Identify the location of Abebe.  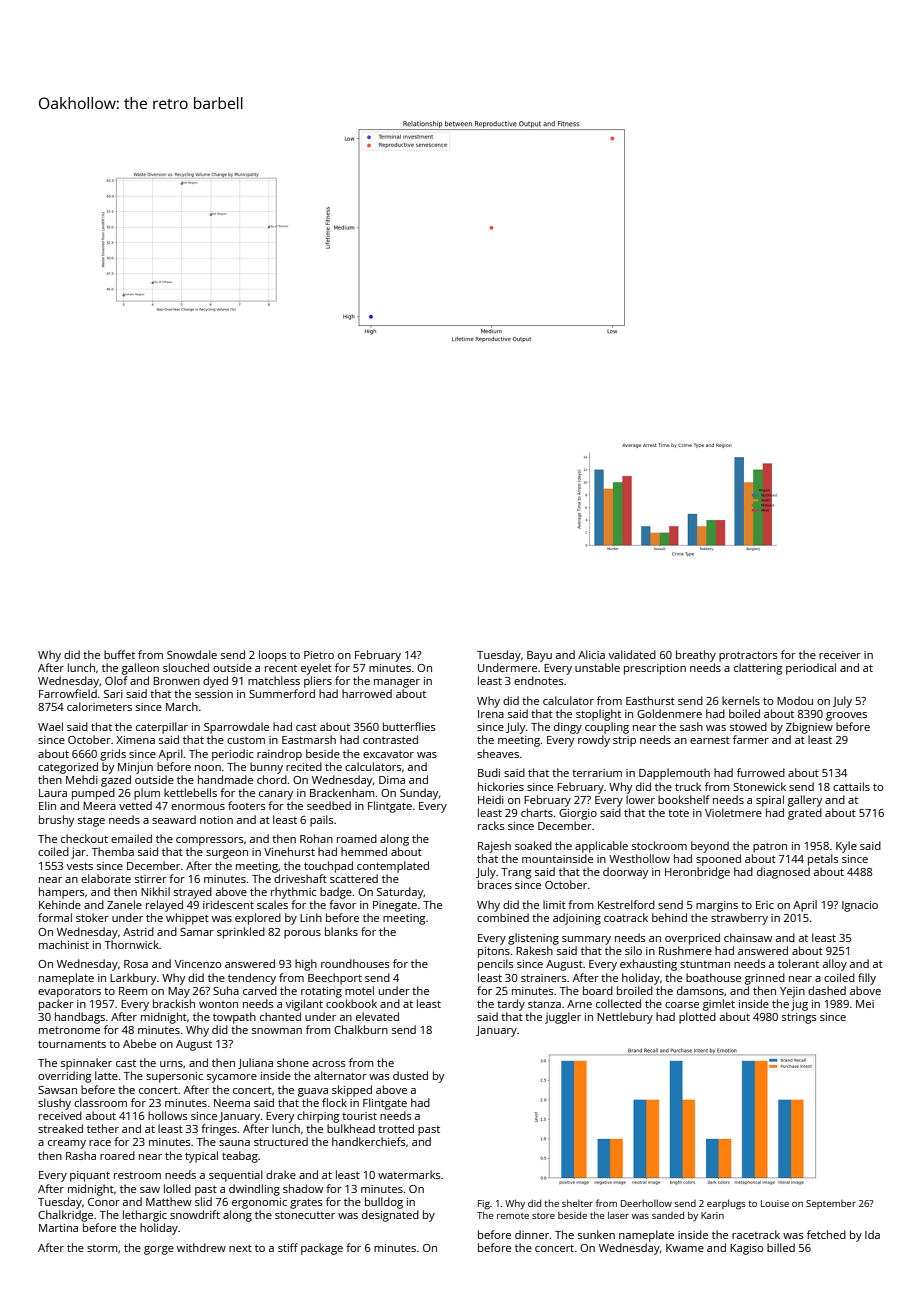
(139, 1043).
